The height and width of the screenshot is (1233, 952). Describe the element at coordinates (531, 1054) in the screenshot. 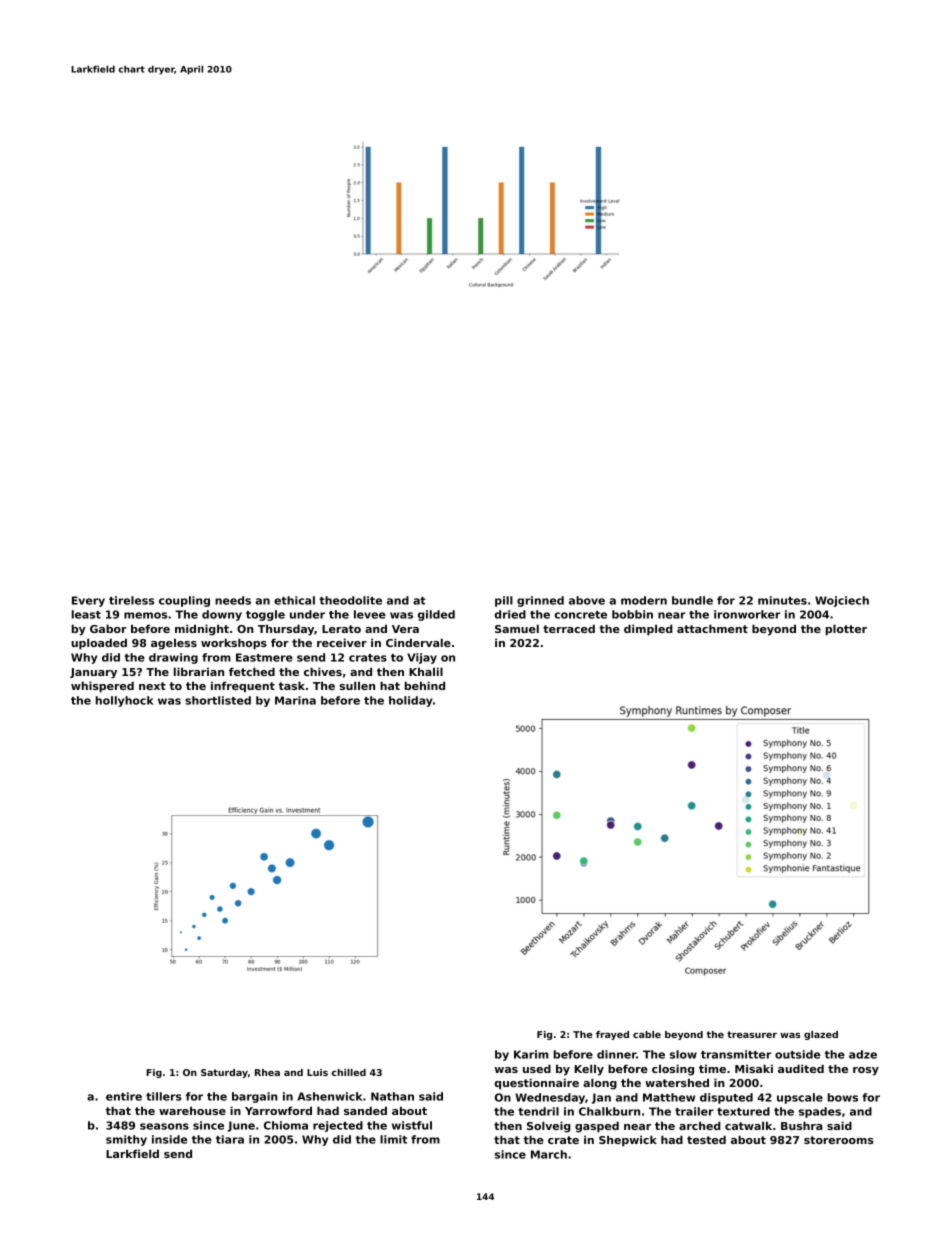

I see `Karim` at that location.
